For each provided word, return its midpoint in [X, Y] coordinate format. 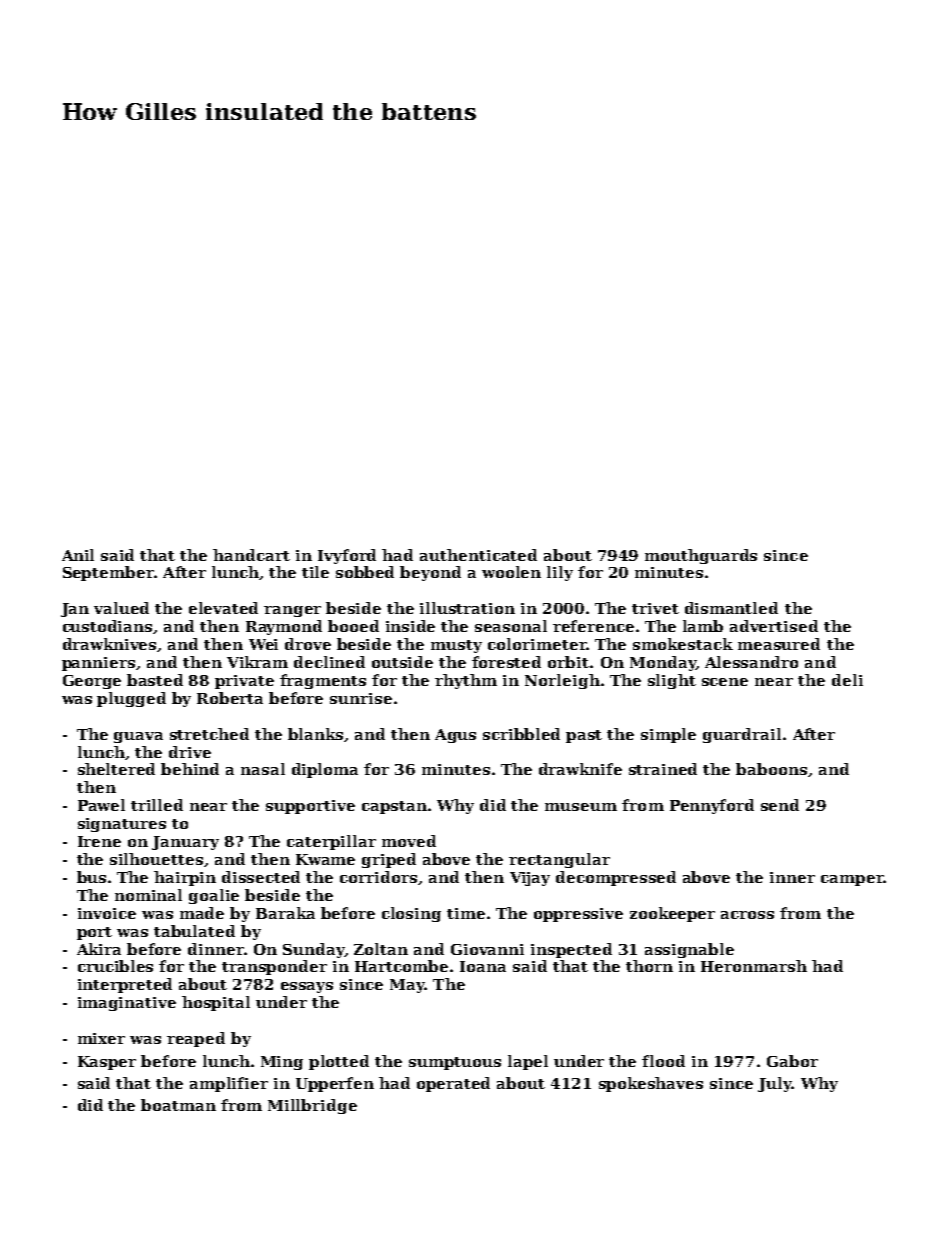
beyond [430, 573]
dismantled [731, 608]
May [407, 986]
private [244, 682]
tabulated [194, 931]
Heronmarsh [754, 966]
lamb [703, 626]
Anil [78, 555]
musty [456, 646]
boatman [178, 1105]
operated [453, 1084]
